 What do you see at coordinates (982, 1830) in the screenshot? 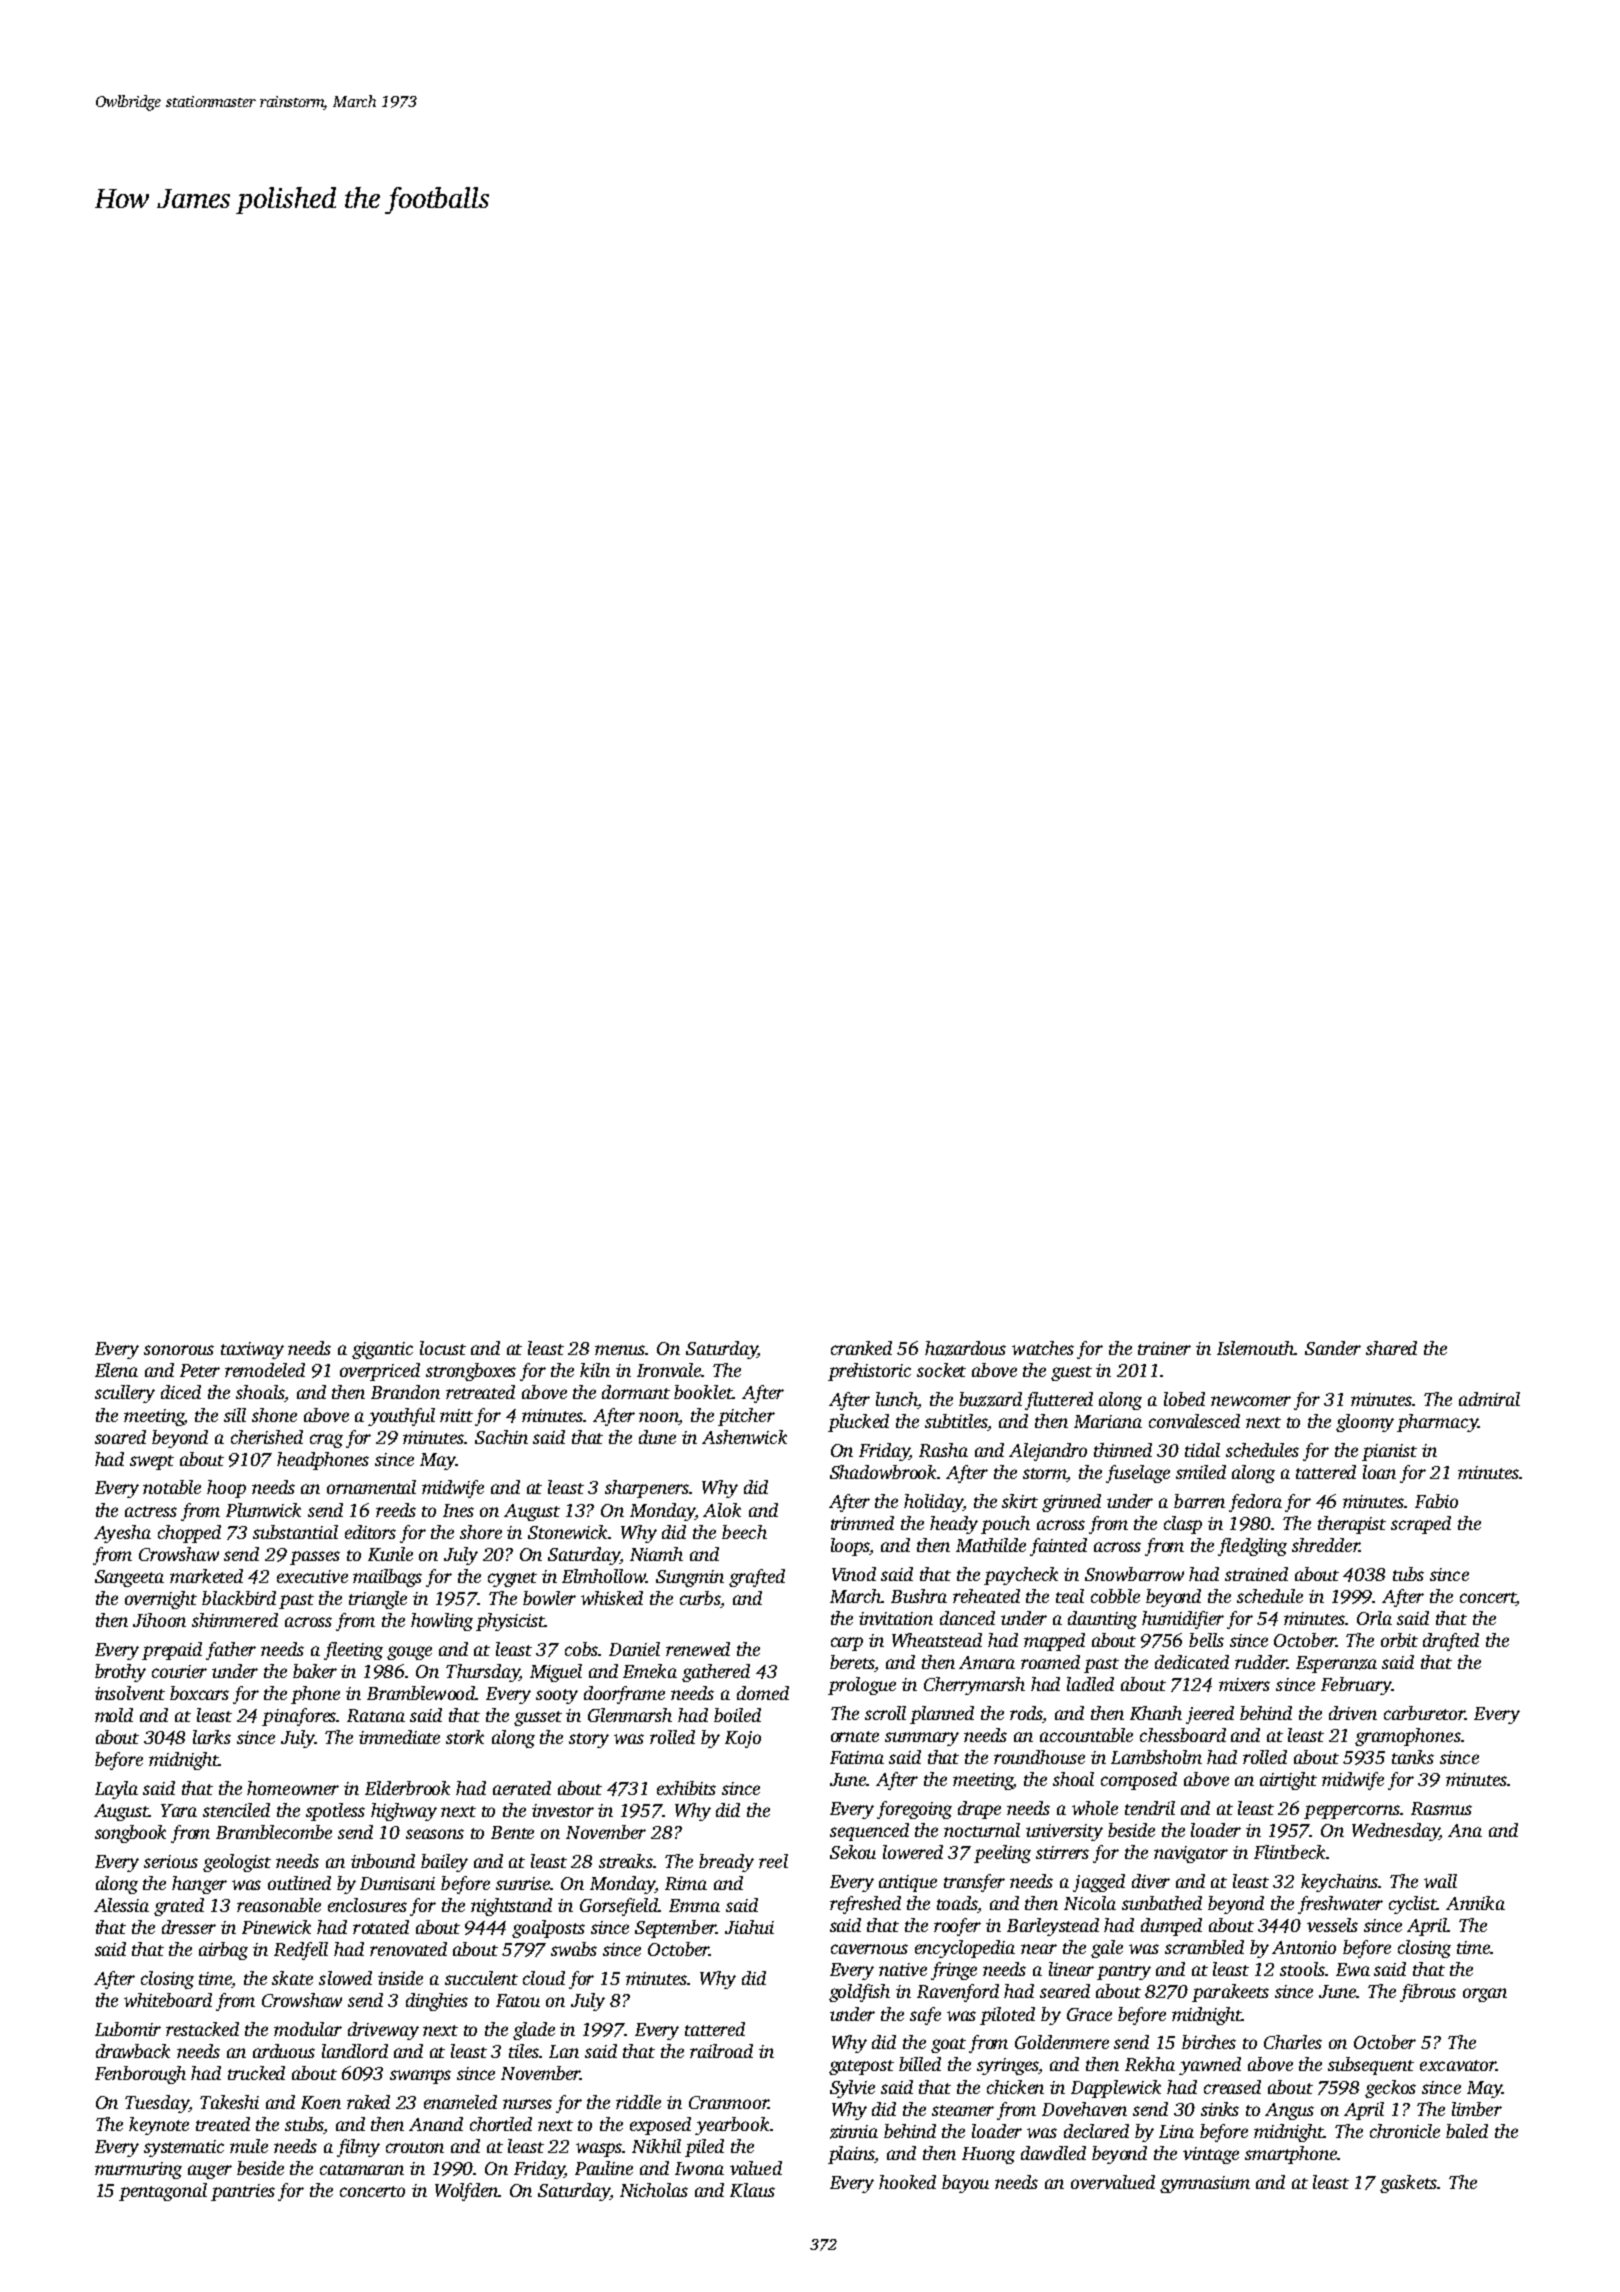
I see `nocturnal` at bounding box center [982, 1830].
